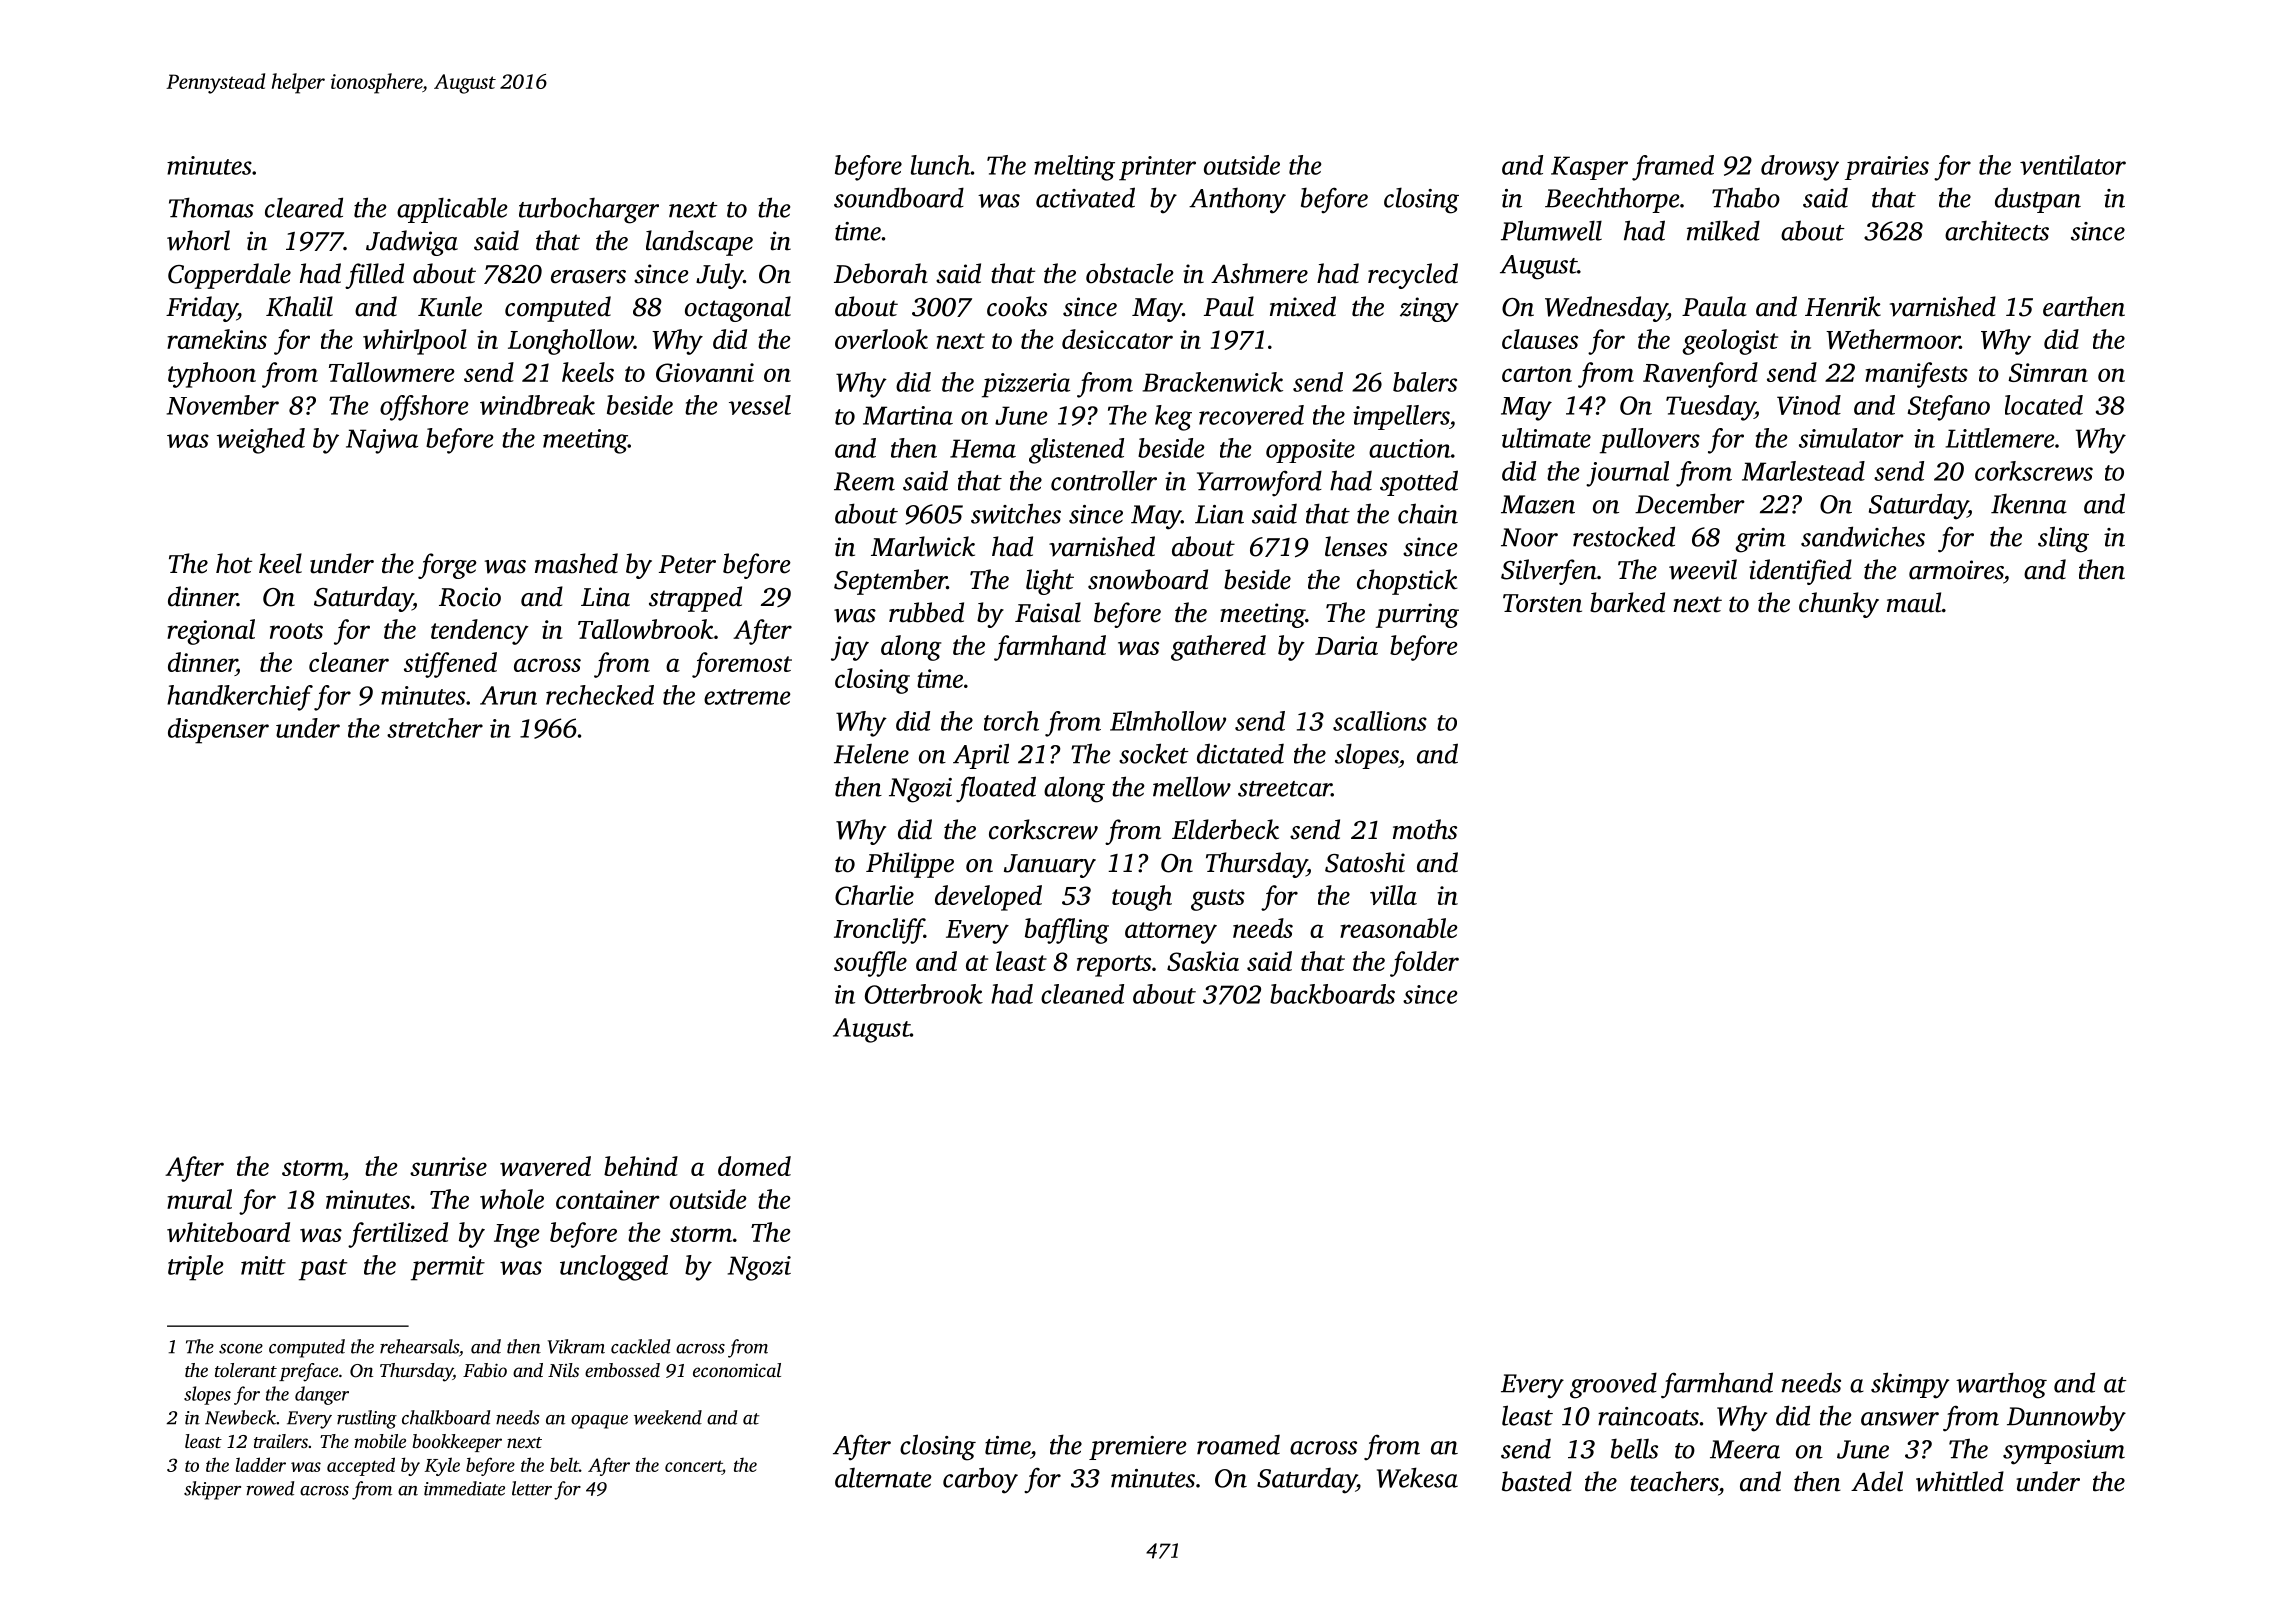 Image resolution: width=2292 pixels, height=1620 pixels. I want to click on Wednesday, so click(1606, 309).
